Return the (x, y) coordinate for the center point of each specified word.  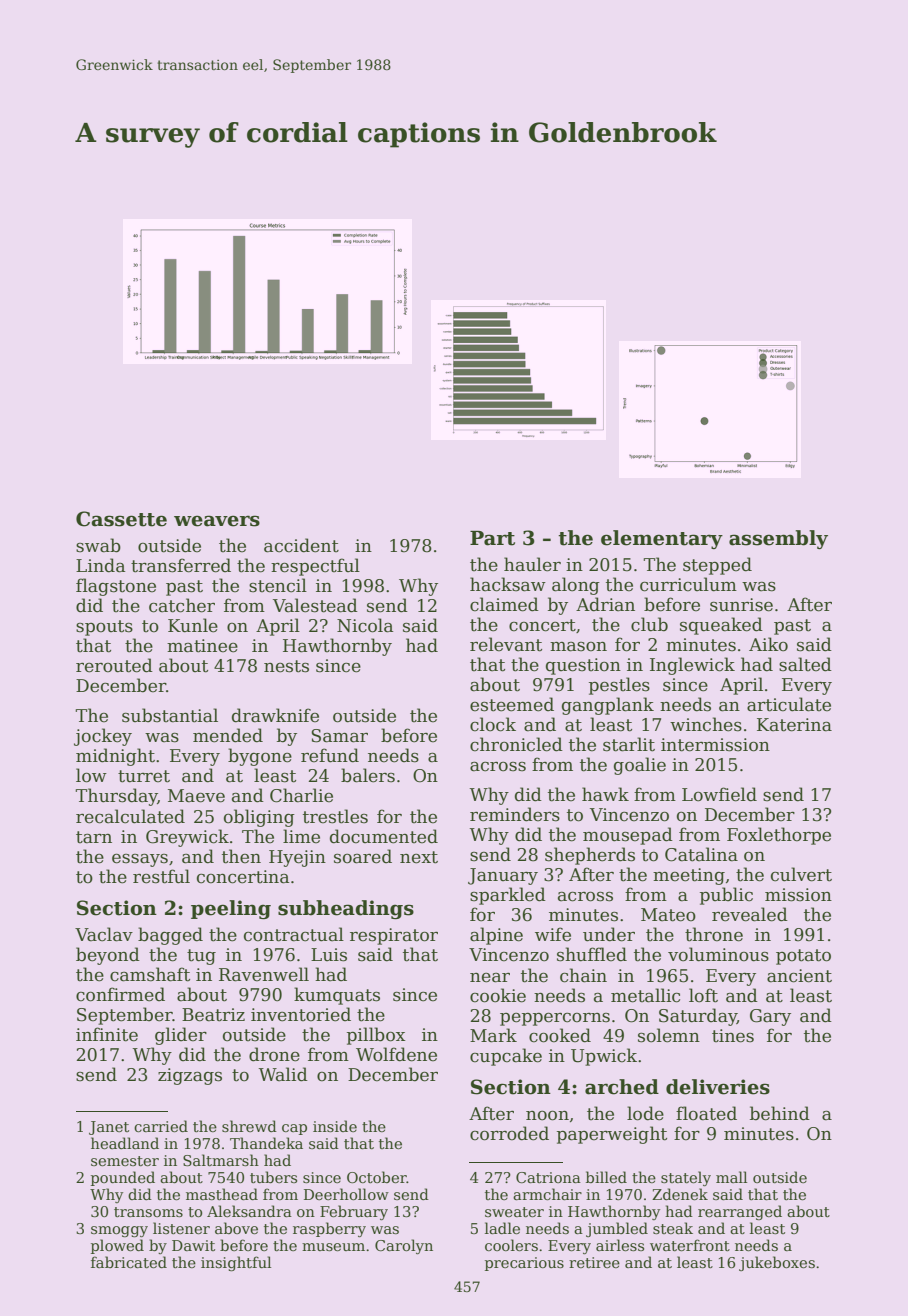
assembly (778, 539)
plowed (117, 1246)
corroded (509, 1133)
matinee (202, 646)
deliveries (718, 1087)
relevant (506, 644)
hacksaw (508, 584)
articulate (789, 704)
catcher (182, 605)
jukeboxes (777, 1263)
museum (333, 1247)
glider (181, 1036)
